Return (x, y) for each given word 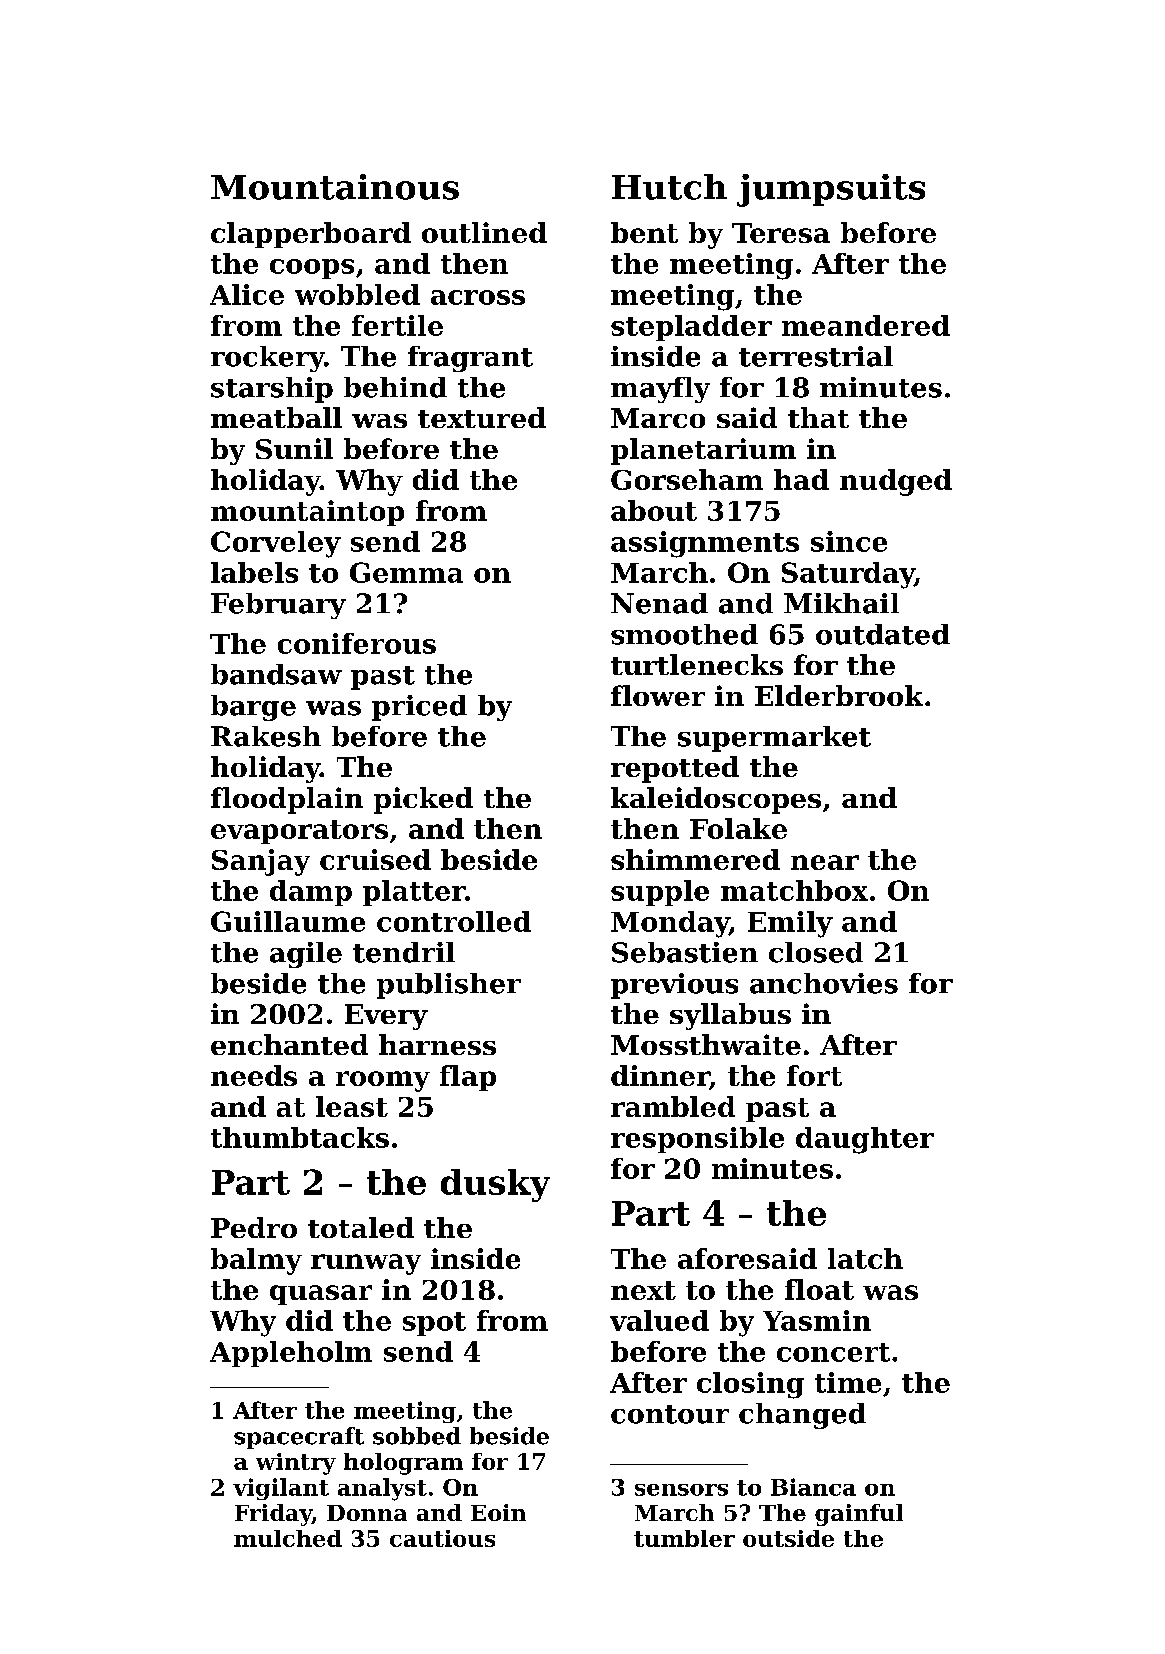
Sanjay (261, 862)
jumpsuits (831, 190)
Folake (738, 828)
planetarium (703, 451)
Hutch (669, 187)
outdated (883, 634)
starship (272, 390)
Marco (658, 418)
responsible (697, 1140)
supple (660, 893)
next (643, 1290)
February (278, 606)
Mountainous (335, 187)
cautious (442, 1538)
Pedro (254, 1227)
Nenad (659, 603)
